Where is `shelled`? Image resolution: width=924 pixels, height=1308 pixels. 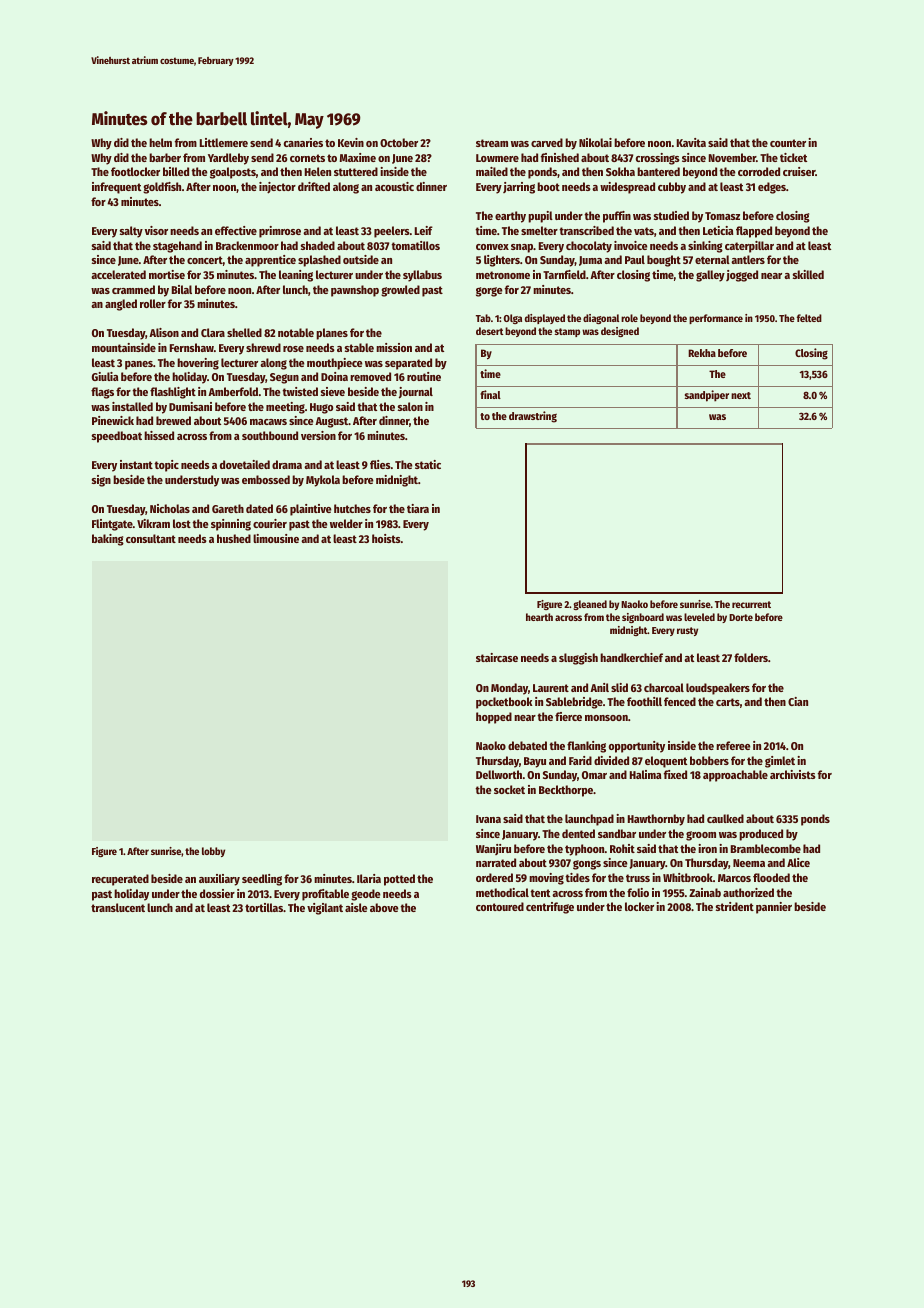 shelled is located at coordinates (244, 332).
